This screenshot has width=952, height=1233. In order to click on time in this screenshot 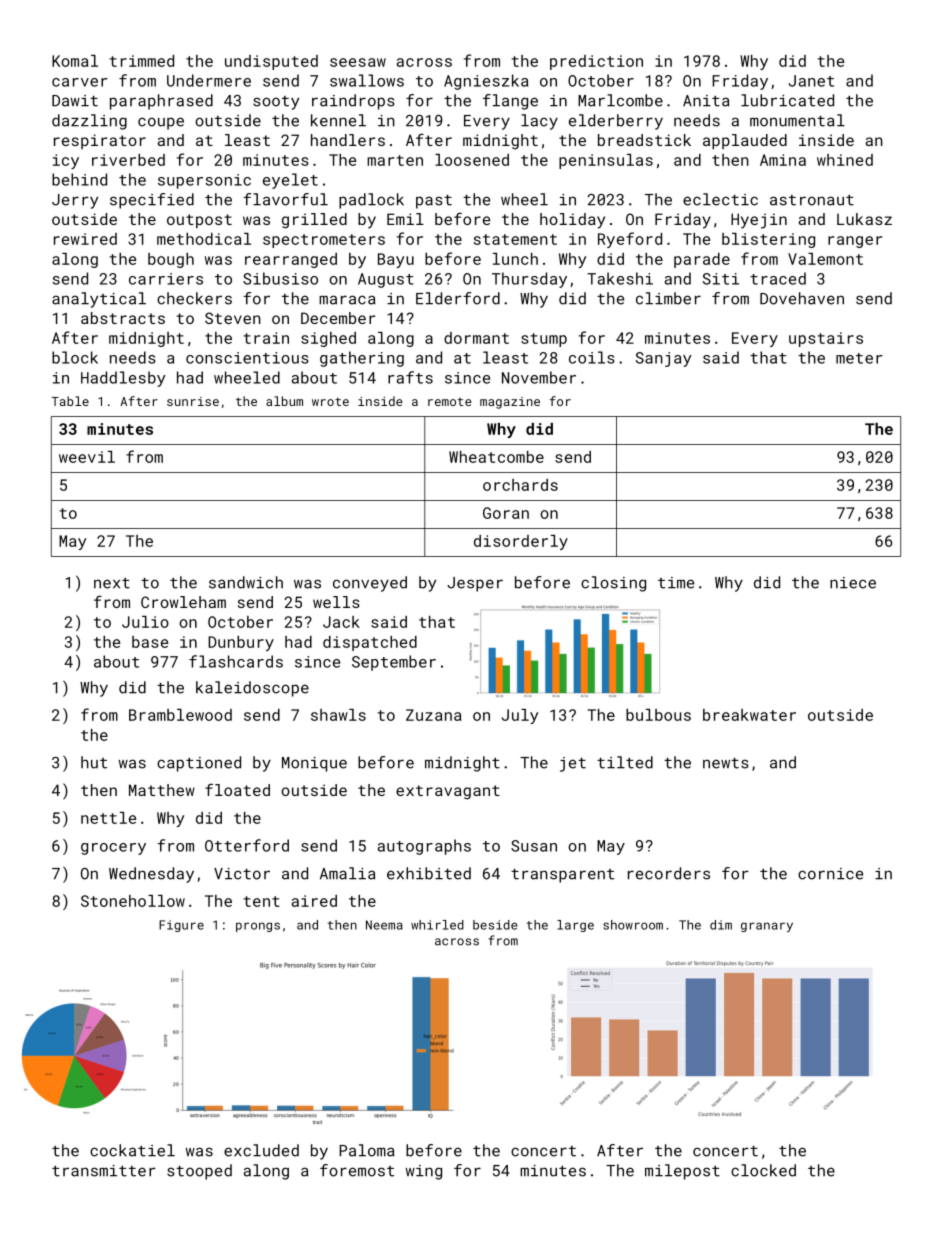, I will do `click(676, 583)`.
